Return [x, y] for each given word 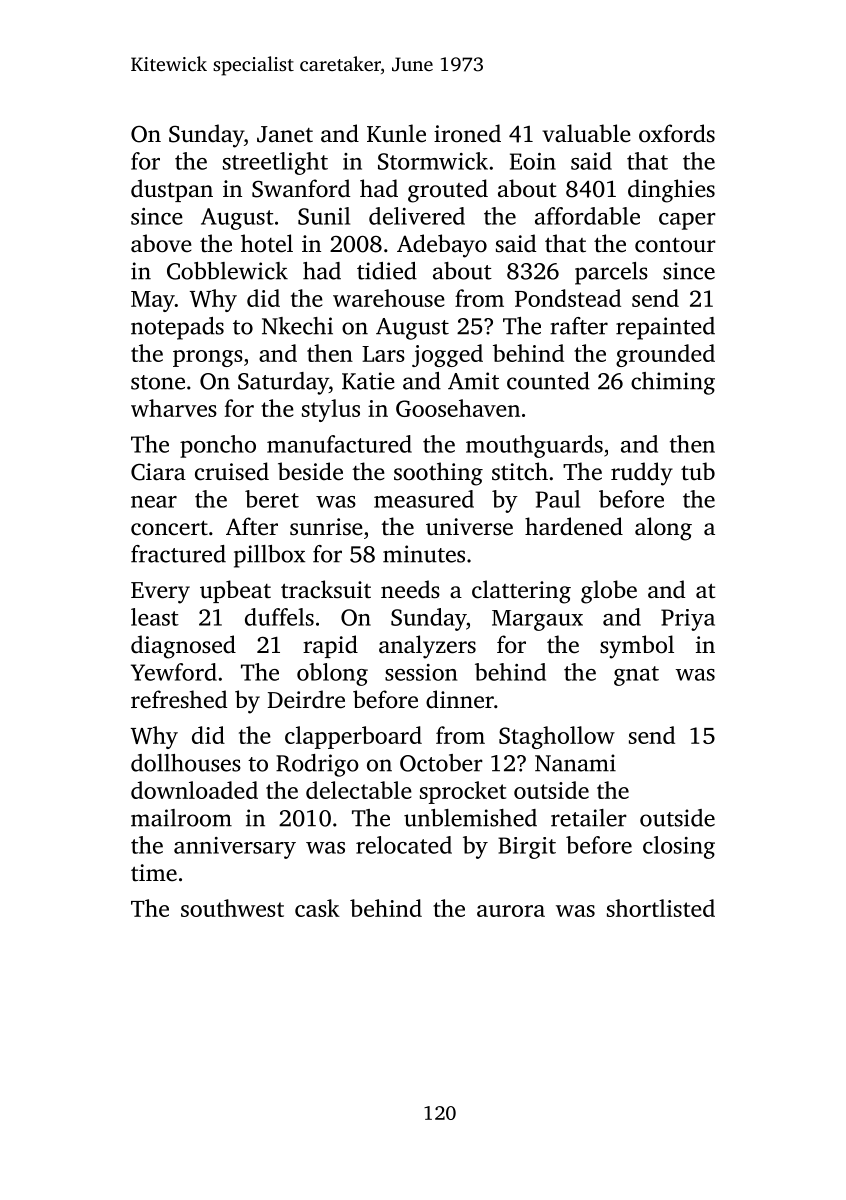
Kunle [396, 133]
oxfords [677, 133]
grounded [665, 355]
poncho [218, 446]
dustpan [172, 190]
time [154, 873]
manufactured [339, 444]
